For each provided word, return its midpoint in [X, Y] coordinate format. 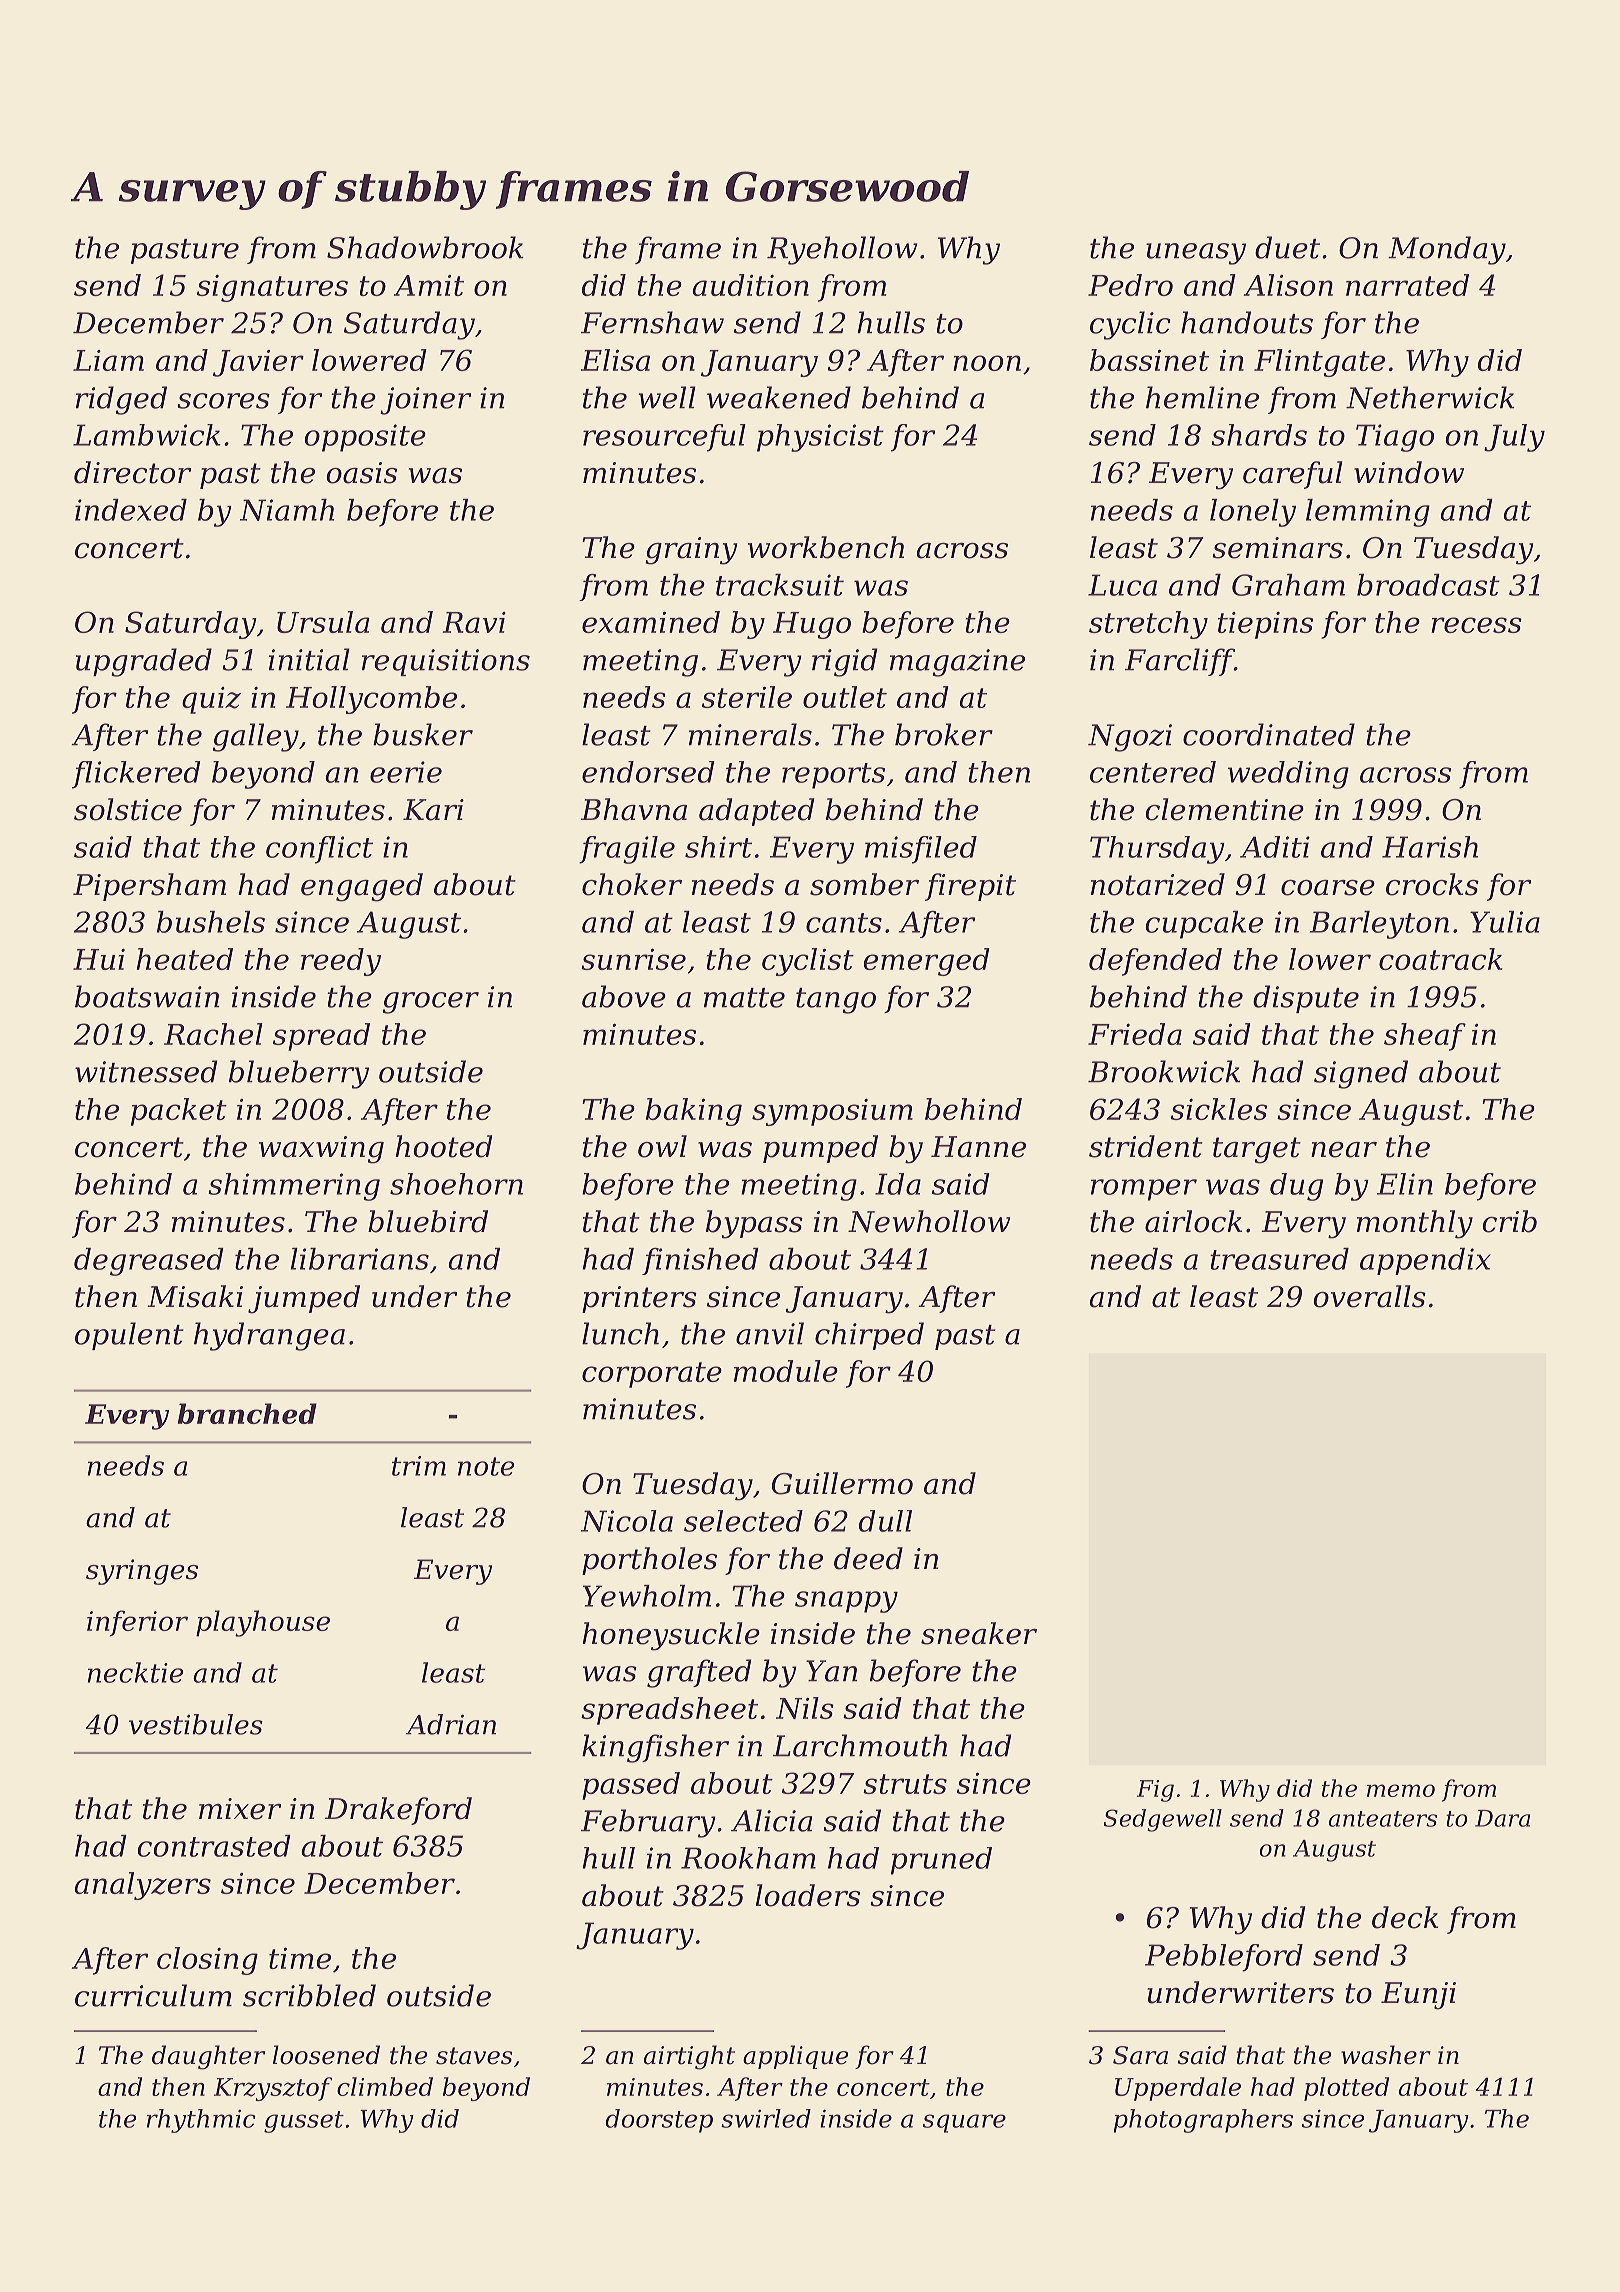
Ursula [323, 622]
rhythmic [201, 2121]
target [1257, 1150]
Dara [1502, 1818]
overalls [1369, 1296]
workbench [826, 547]
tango [836, 1001]
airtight [689, 2057]
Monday [1447, 250]
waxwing [321, 1150]
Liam [108, 360]
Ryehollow [842, 250]
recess [1476, 625]
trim [419, 1466]
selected [743, 1521]
